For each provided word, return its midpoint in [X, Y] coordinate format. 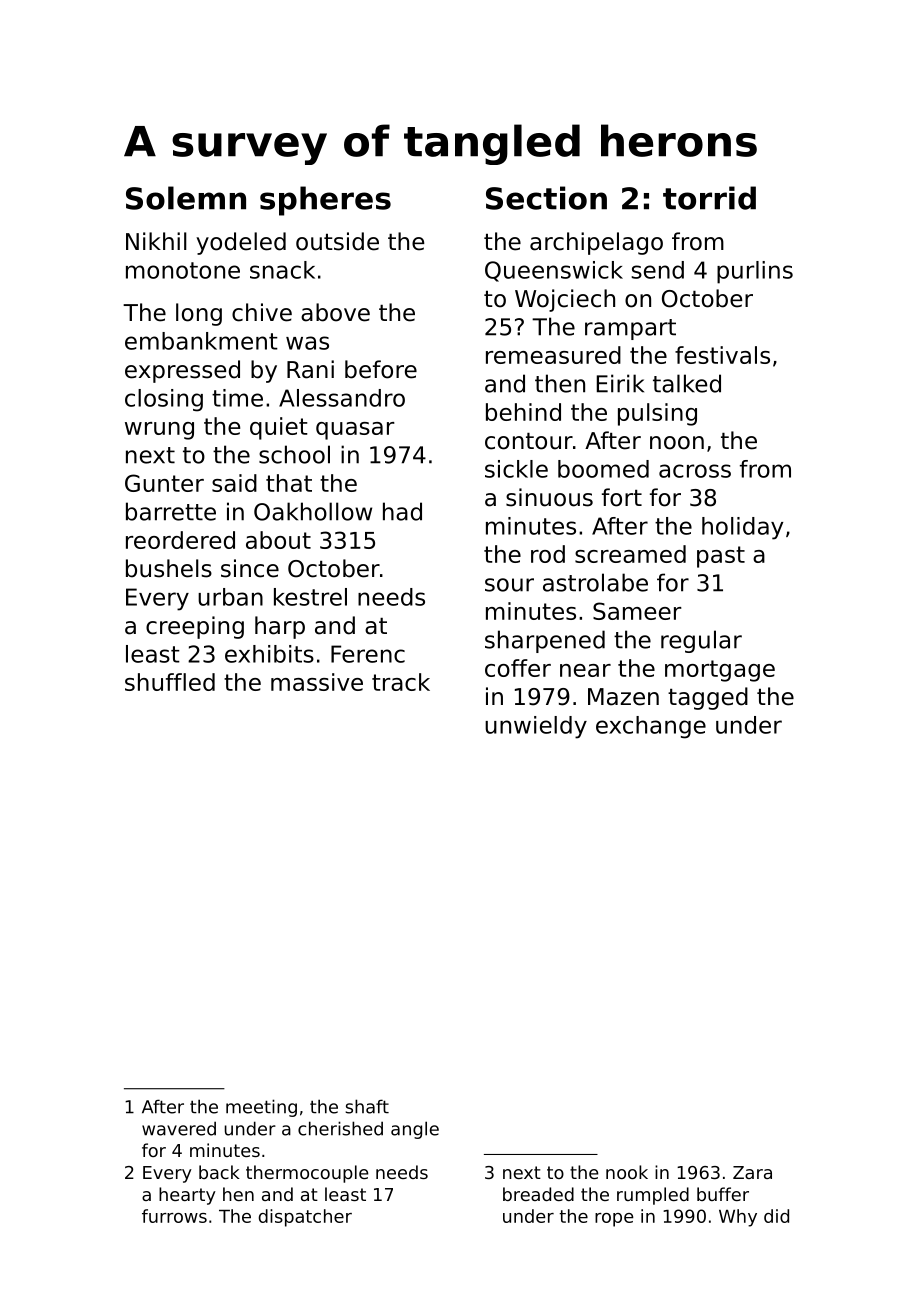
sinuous [549, 497]
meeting [261, 1108]
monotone [183, 270]
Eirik [620, 383]
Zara [752, 1172]
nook [627, 1172]
